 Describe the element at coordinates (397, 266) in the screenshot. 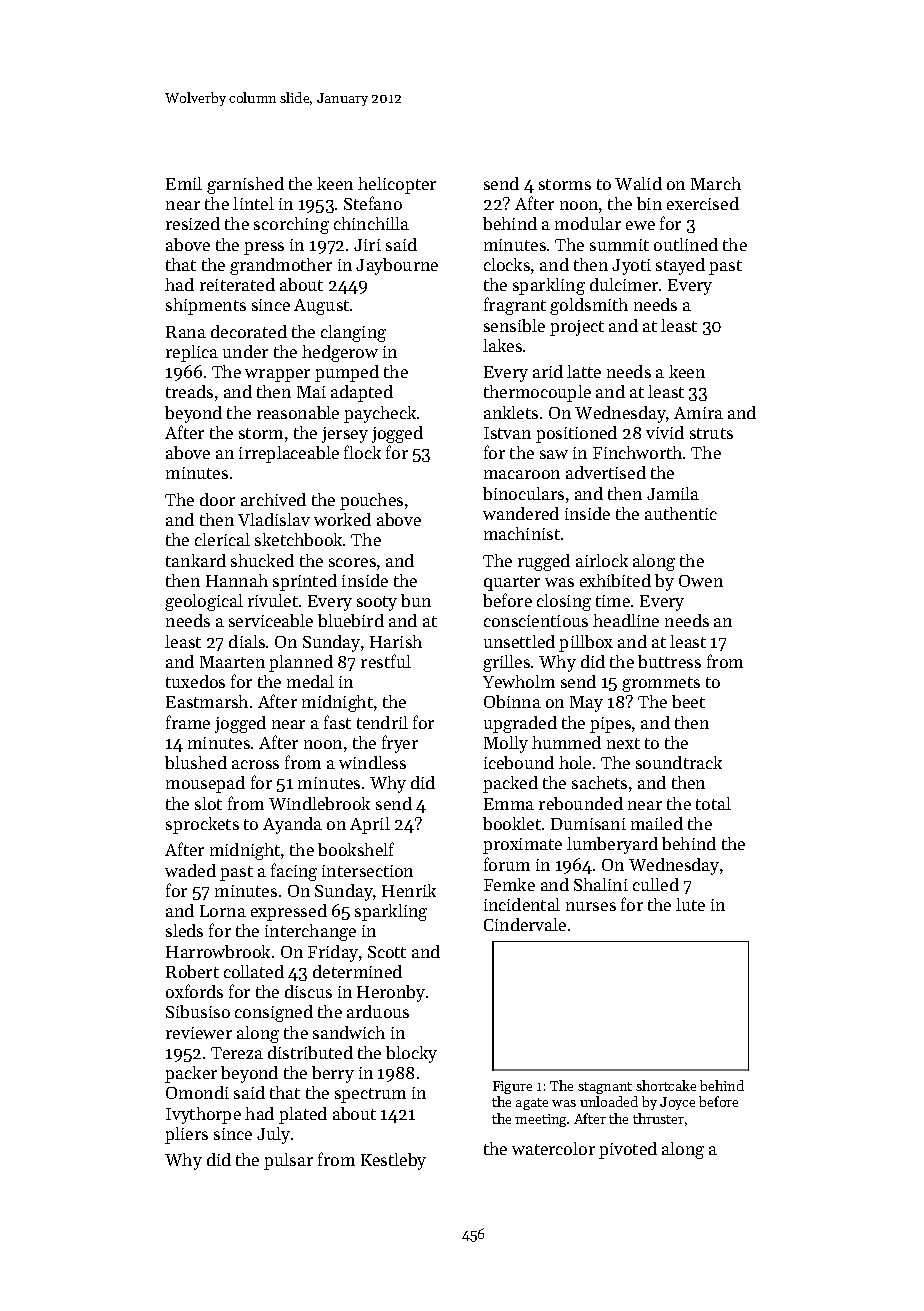

I see `Jaybourne` at that location.
